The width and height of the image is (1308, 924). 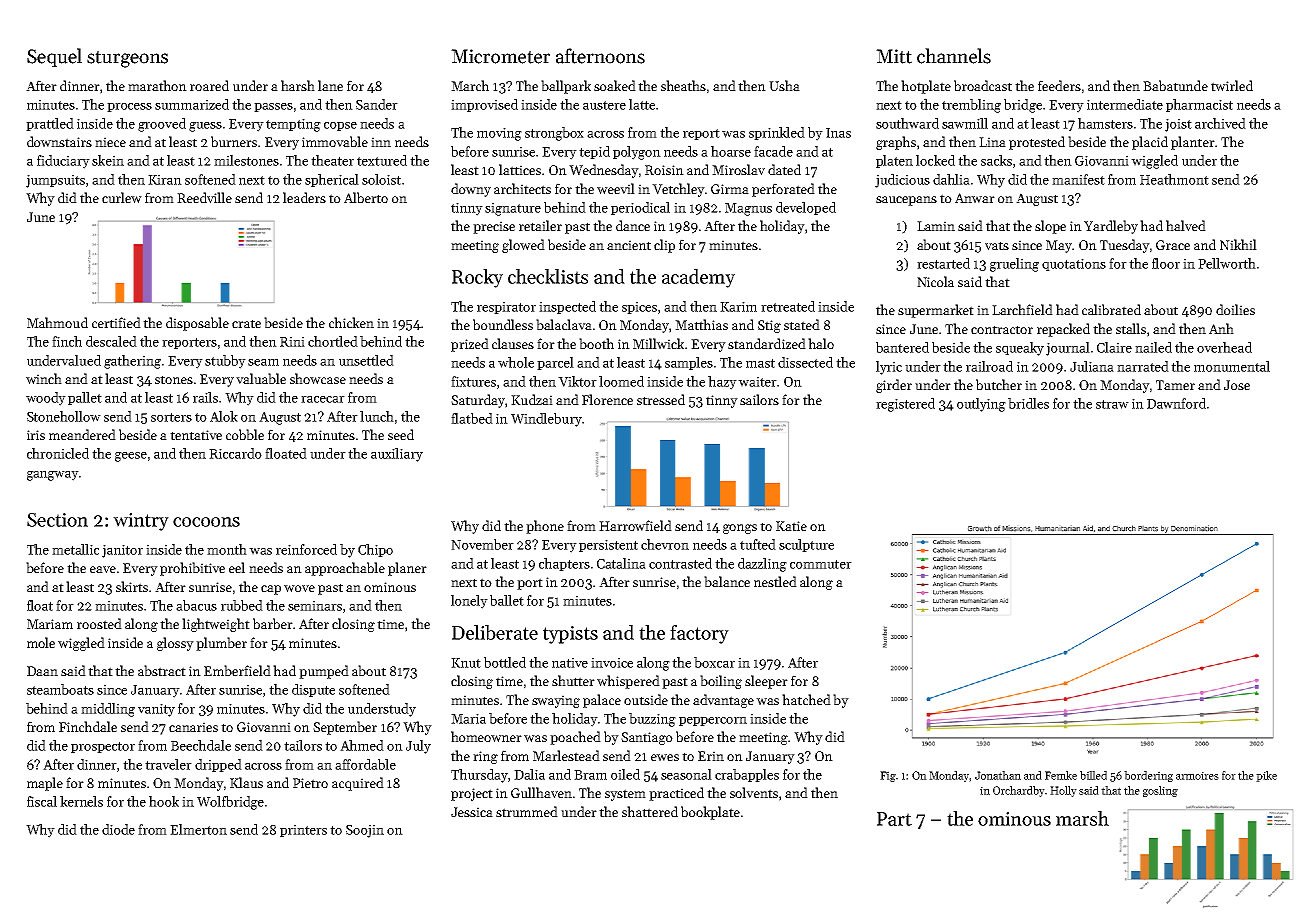 I want to click on Soojin, so click(x=365, y=831).
